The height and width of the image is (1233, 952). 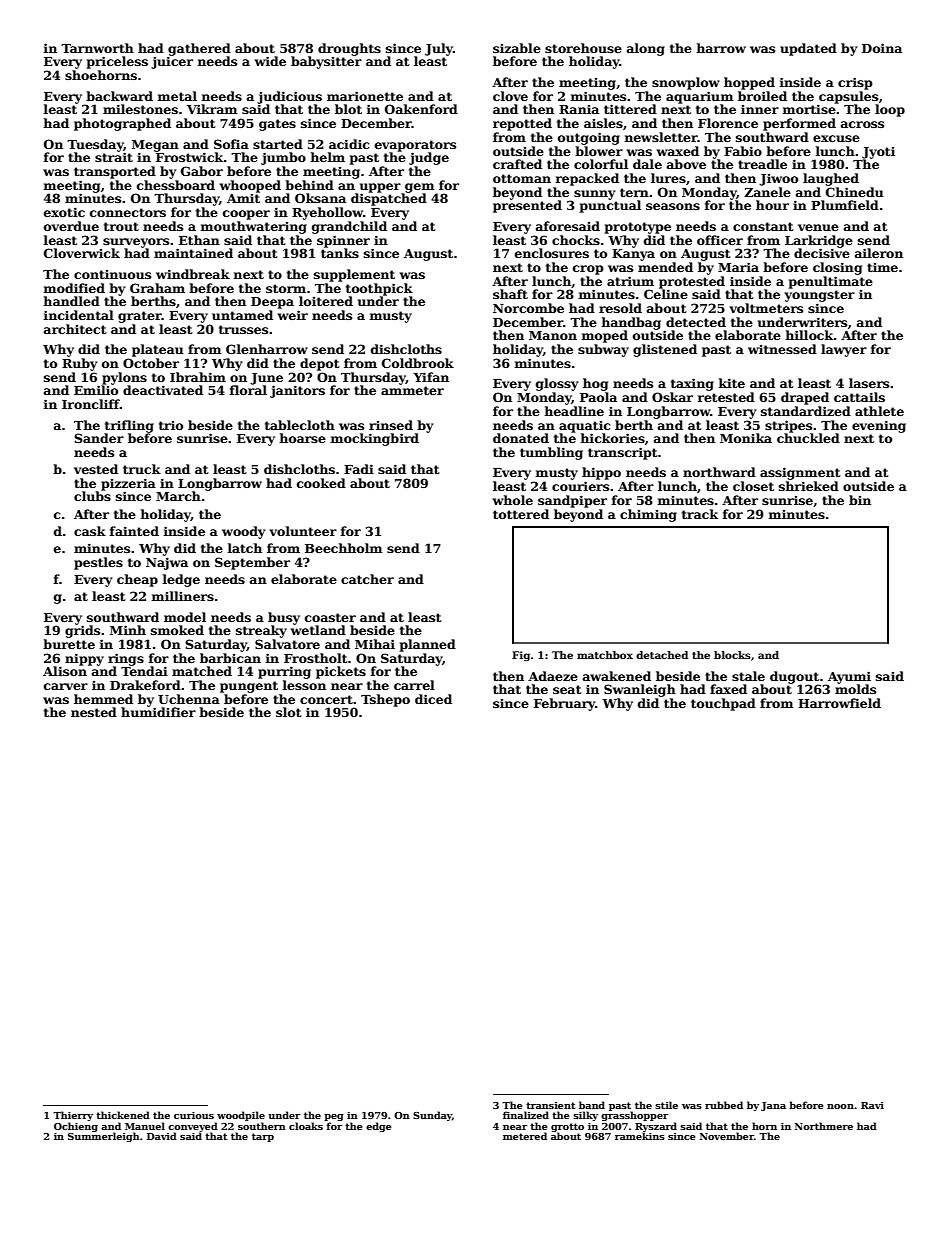 What do you see at coordinates (432, 1116) in the image?
I see `Sunday` at bounding box center [432, 1116].
